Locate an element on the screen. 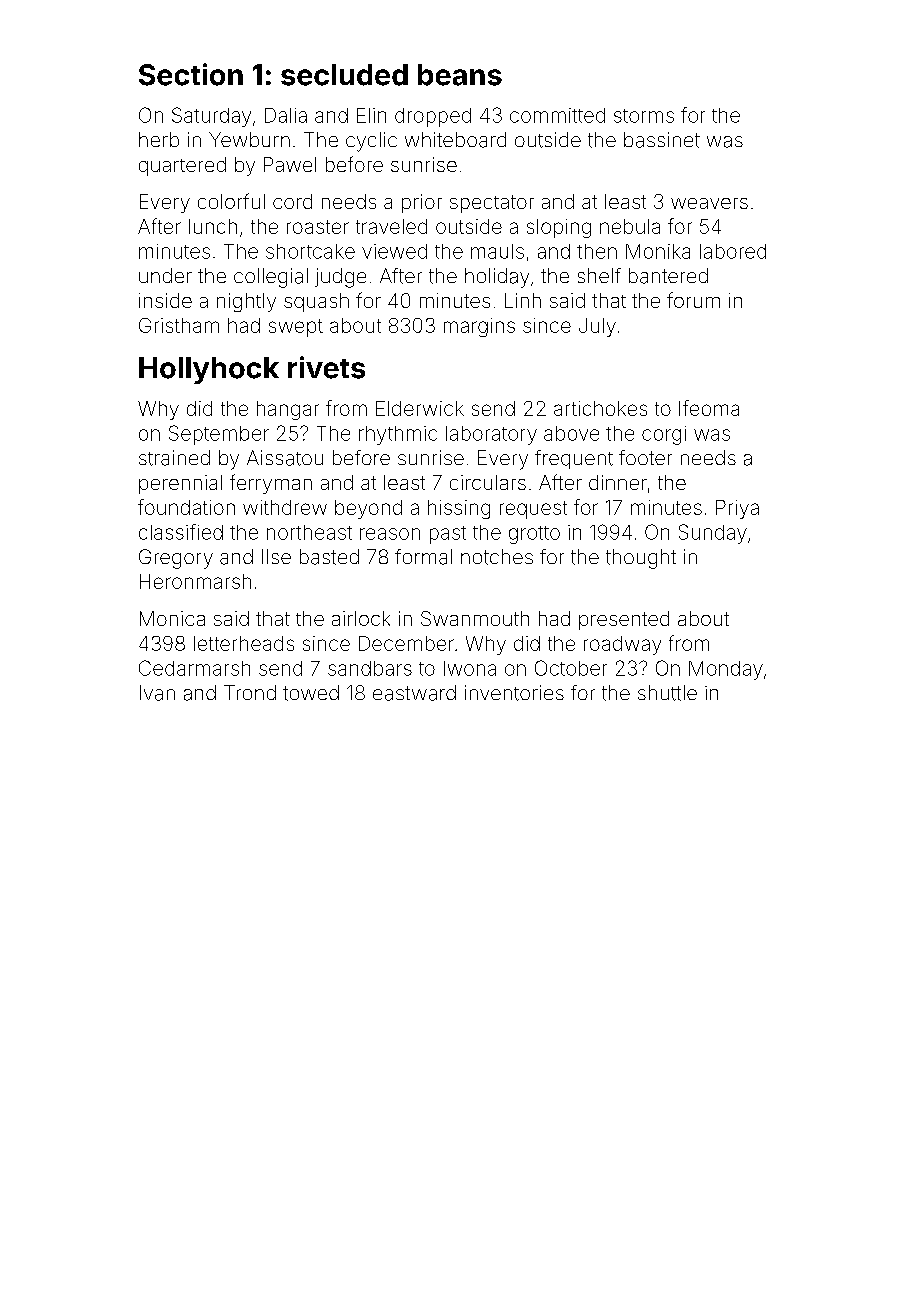  whiteboard is located at coordinates (455, 140).
